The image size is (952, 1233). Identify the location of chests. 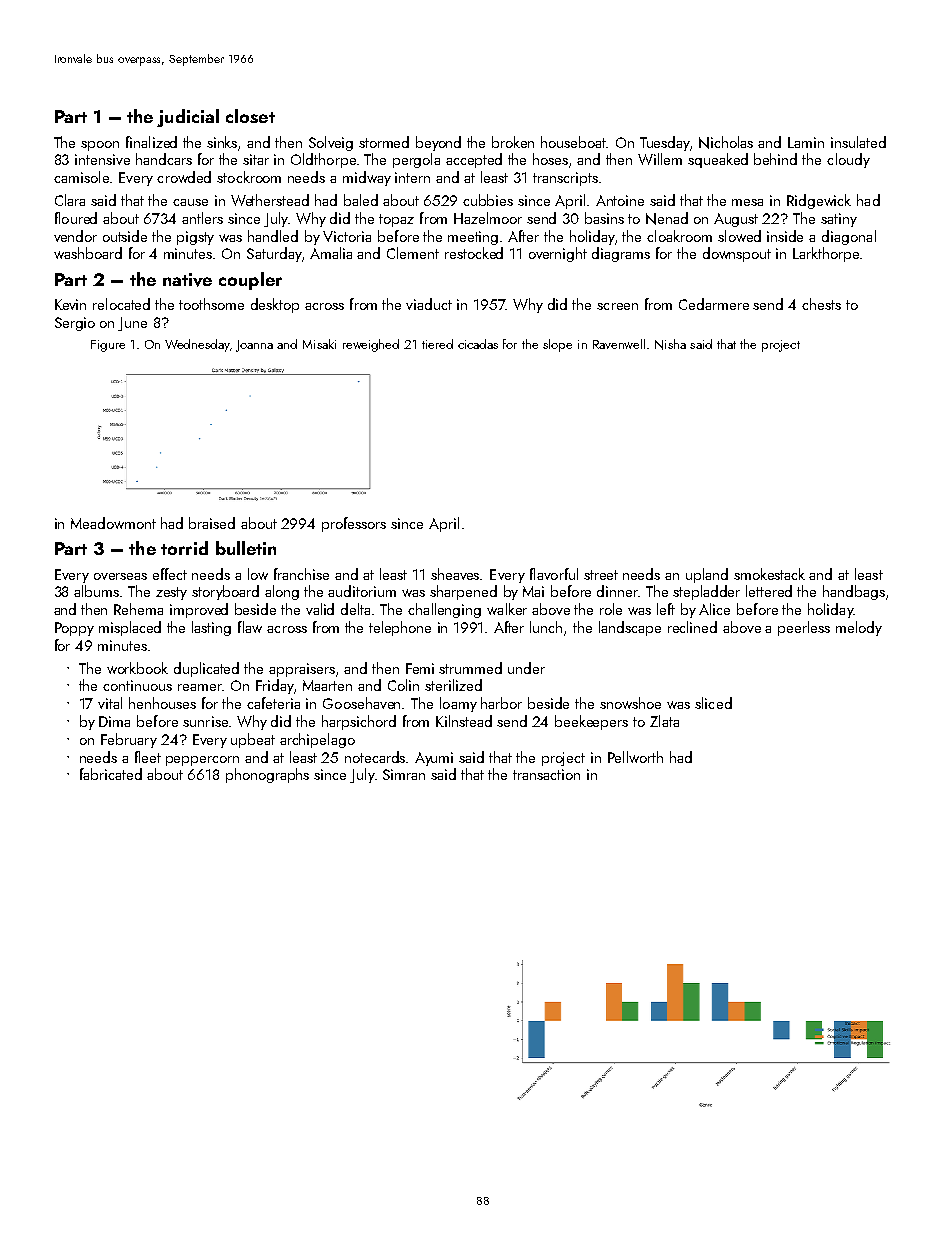
(821, 304).
